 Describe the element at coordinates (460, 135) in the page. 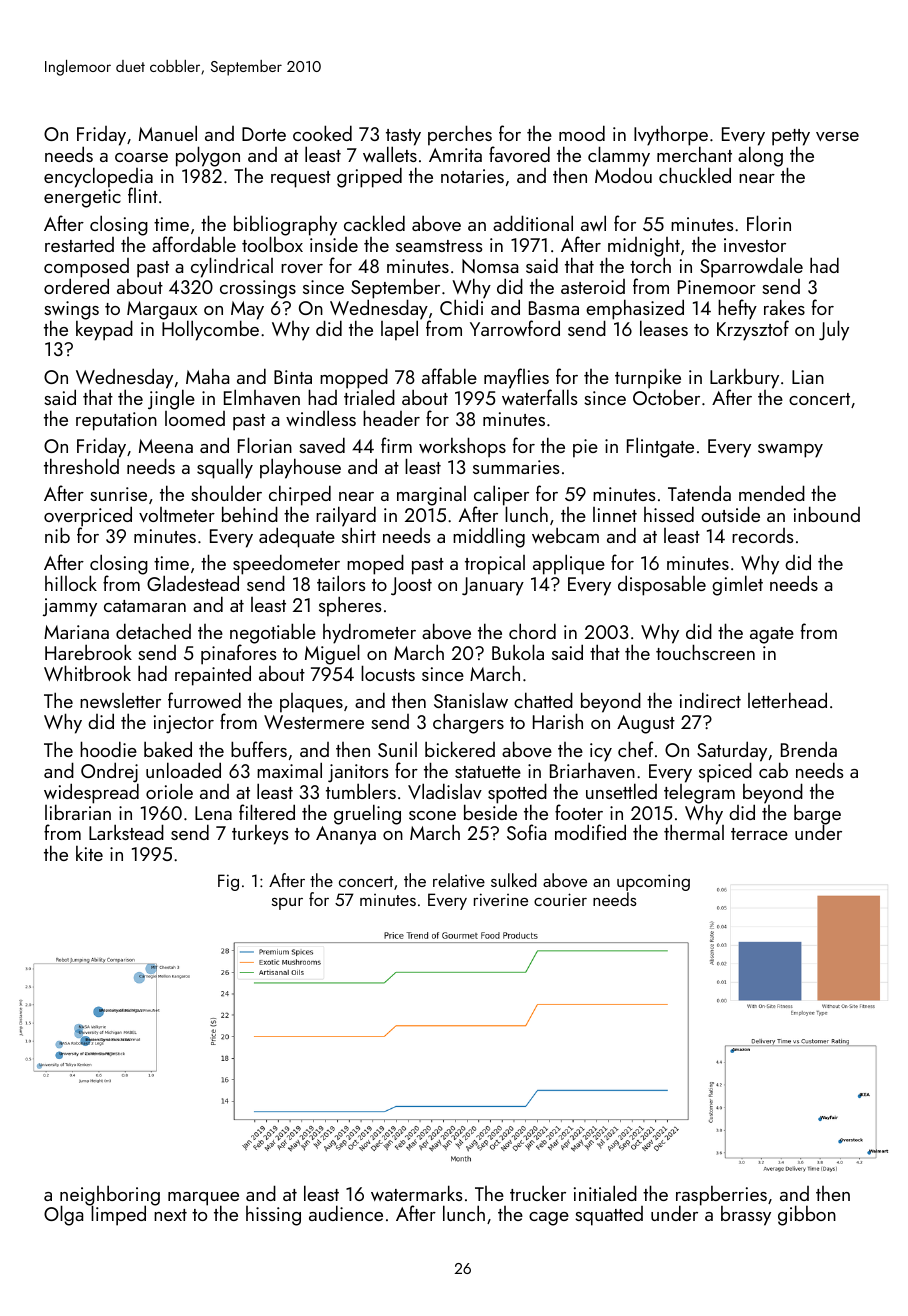

I see `perches` at that location.
